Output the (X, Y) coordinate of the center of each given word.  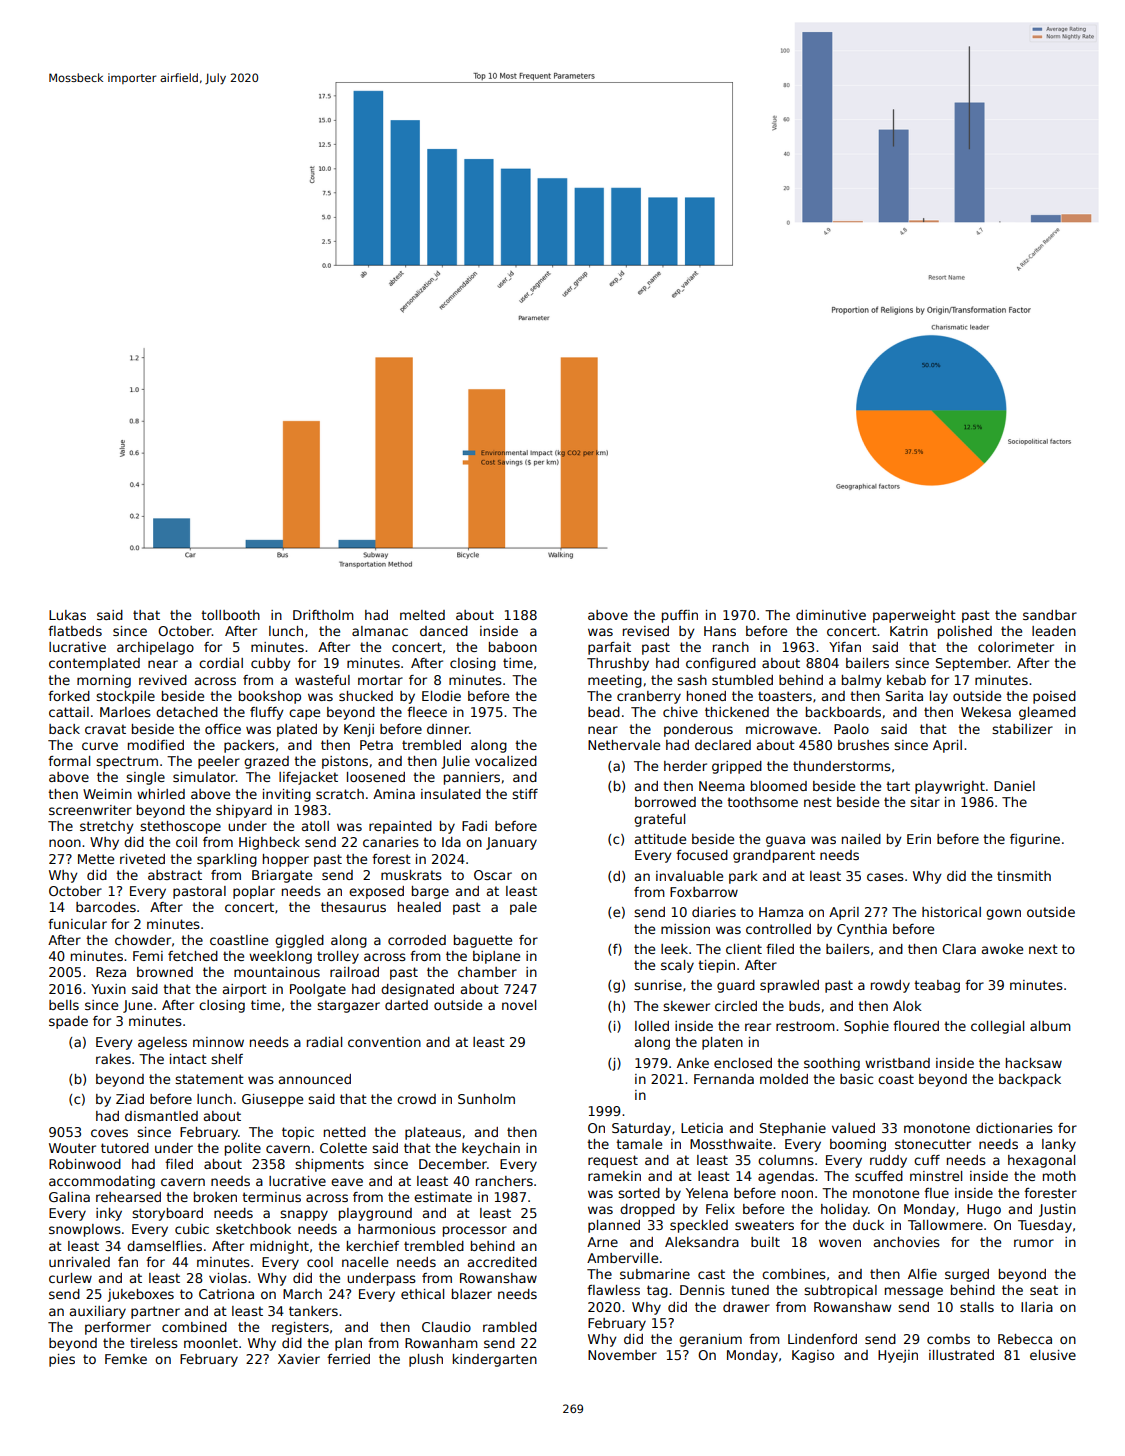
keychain (491, 1149)
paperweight (914, 616)
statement (209, 1079)
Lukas (67, 615)
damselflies (164, 1246)
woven (840, 1243)
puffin (680, 616)
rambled (510, 1327)
